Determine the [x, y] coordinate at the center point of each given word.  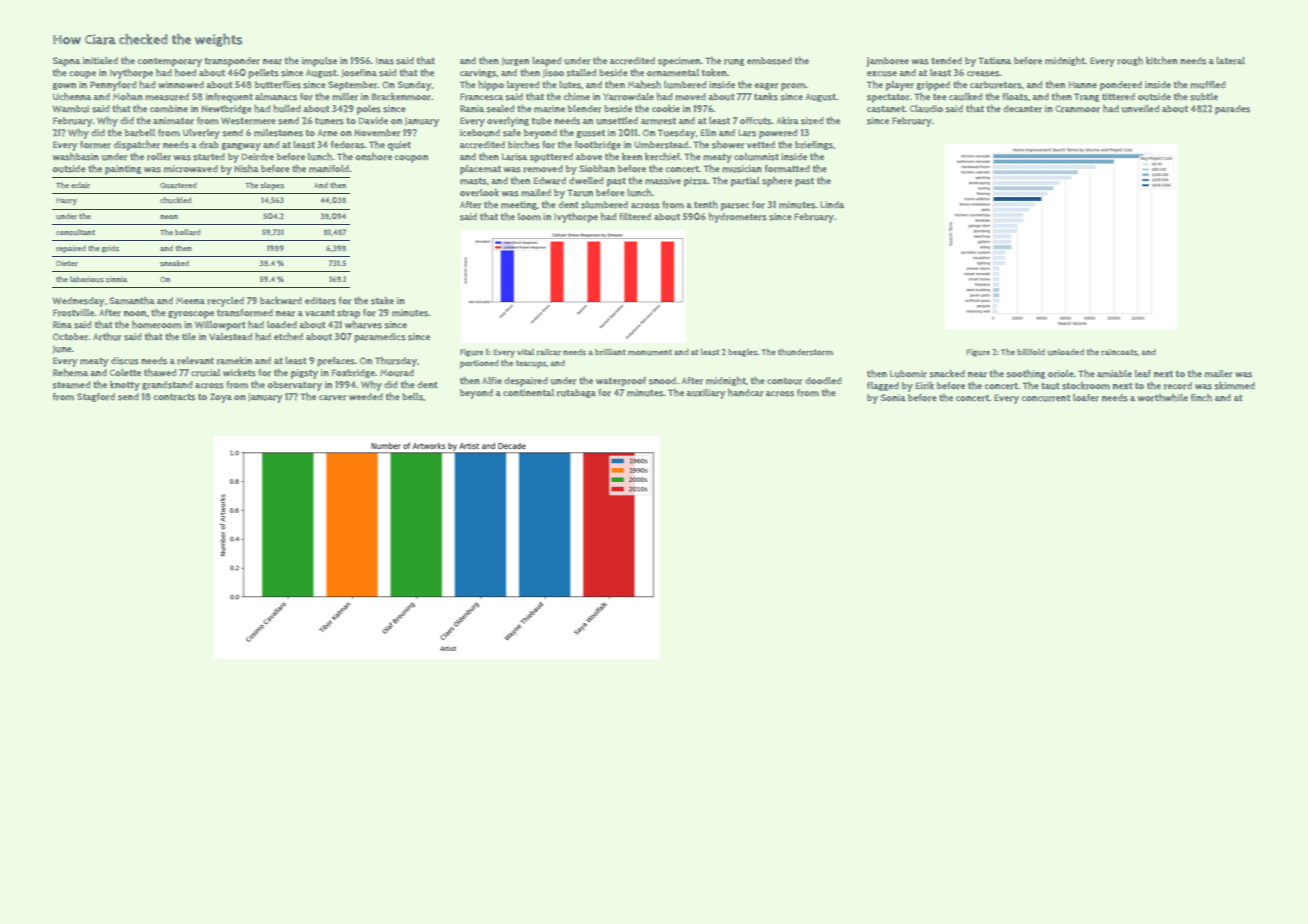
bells [412, 397]
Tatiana [994, 60]
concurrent [1046, 398]
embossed [769, 61]
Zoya [221, 398]
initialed [100, 60]
